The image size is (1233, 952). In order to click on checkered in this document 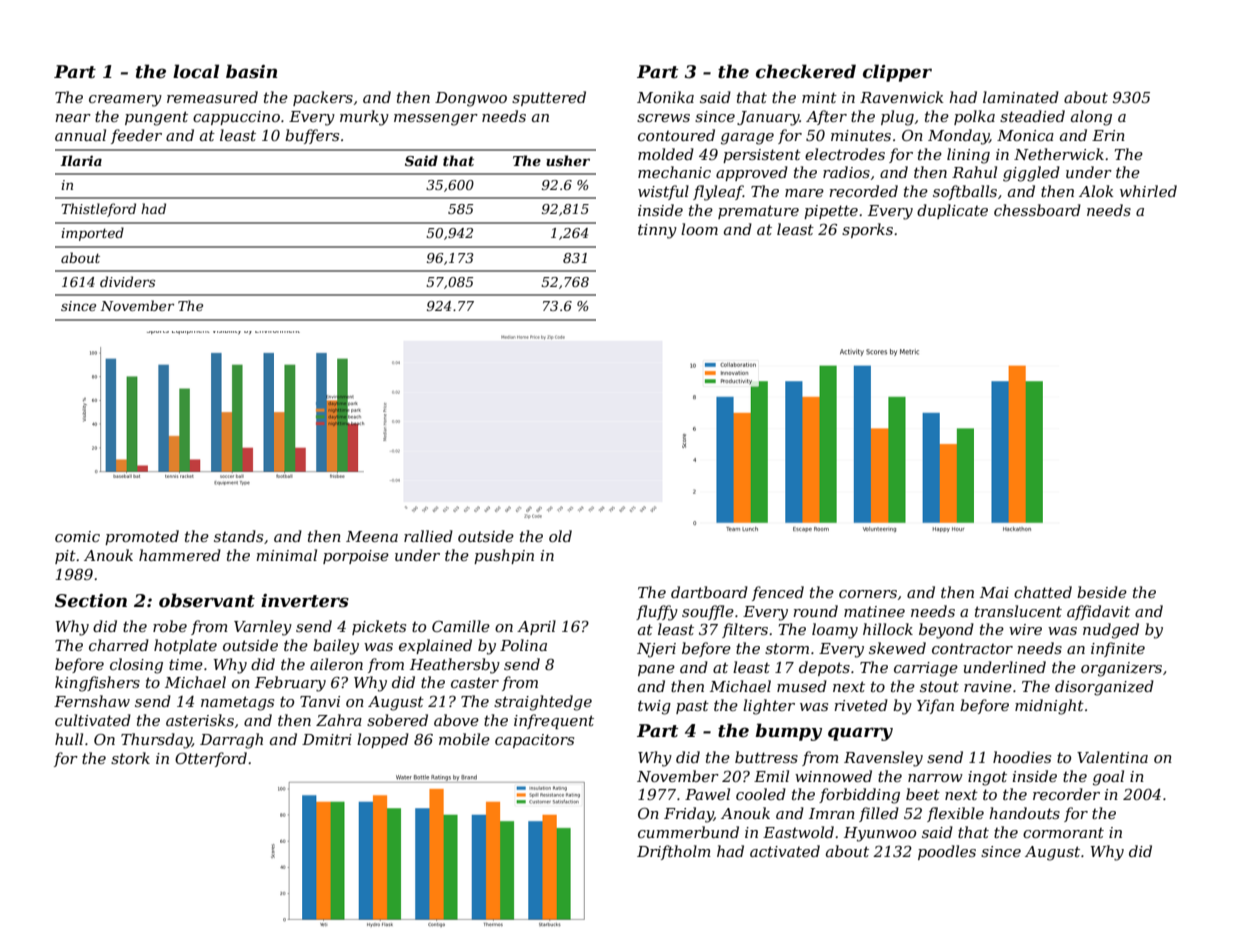, I will do `click(806, 71)`.
